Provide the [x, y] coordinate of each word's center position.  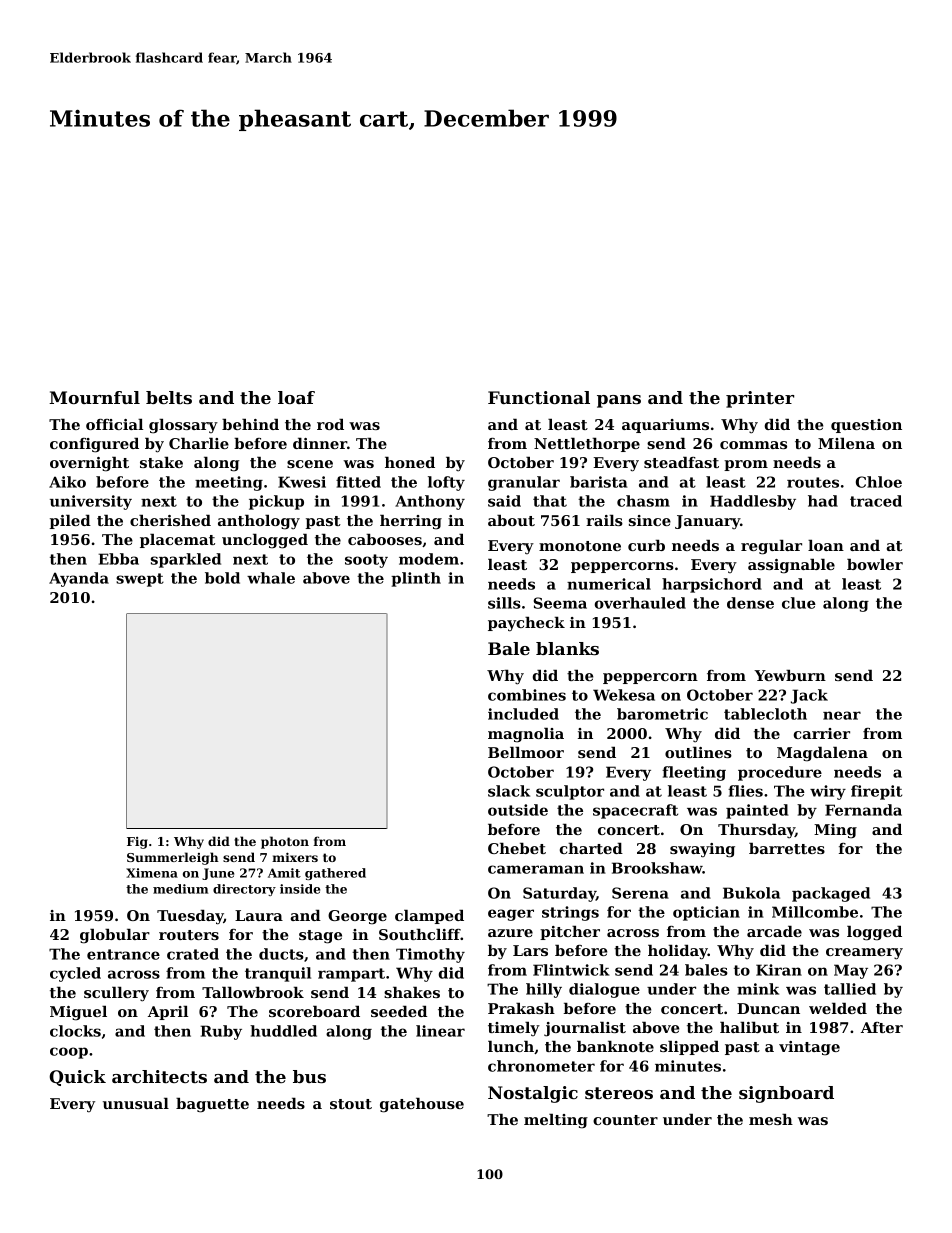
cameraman [536, 869]
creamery [864, 954]
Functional [539, 397]
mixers [295, 857]
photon [285, 842]
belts [169, 397]
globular [115, 936]
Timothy [430, 955]
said [504, 501]
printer [760, 399]
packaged [831, 894]
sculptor [570, 792]
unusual [136, 1103]
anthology [259, 522]
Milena [846, 443]
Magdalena [822, 754]
